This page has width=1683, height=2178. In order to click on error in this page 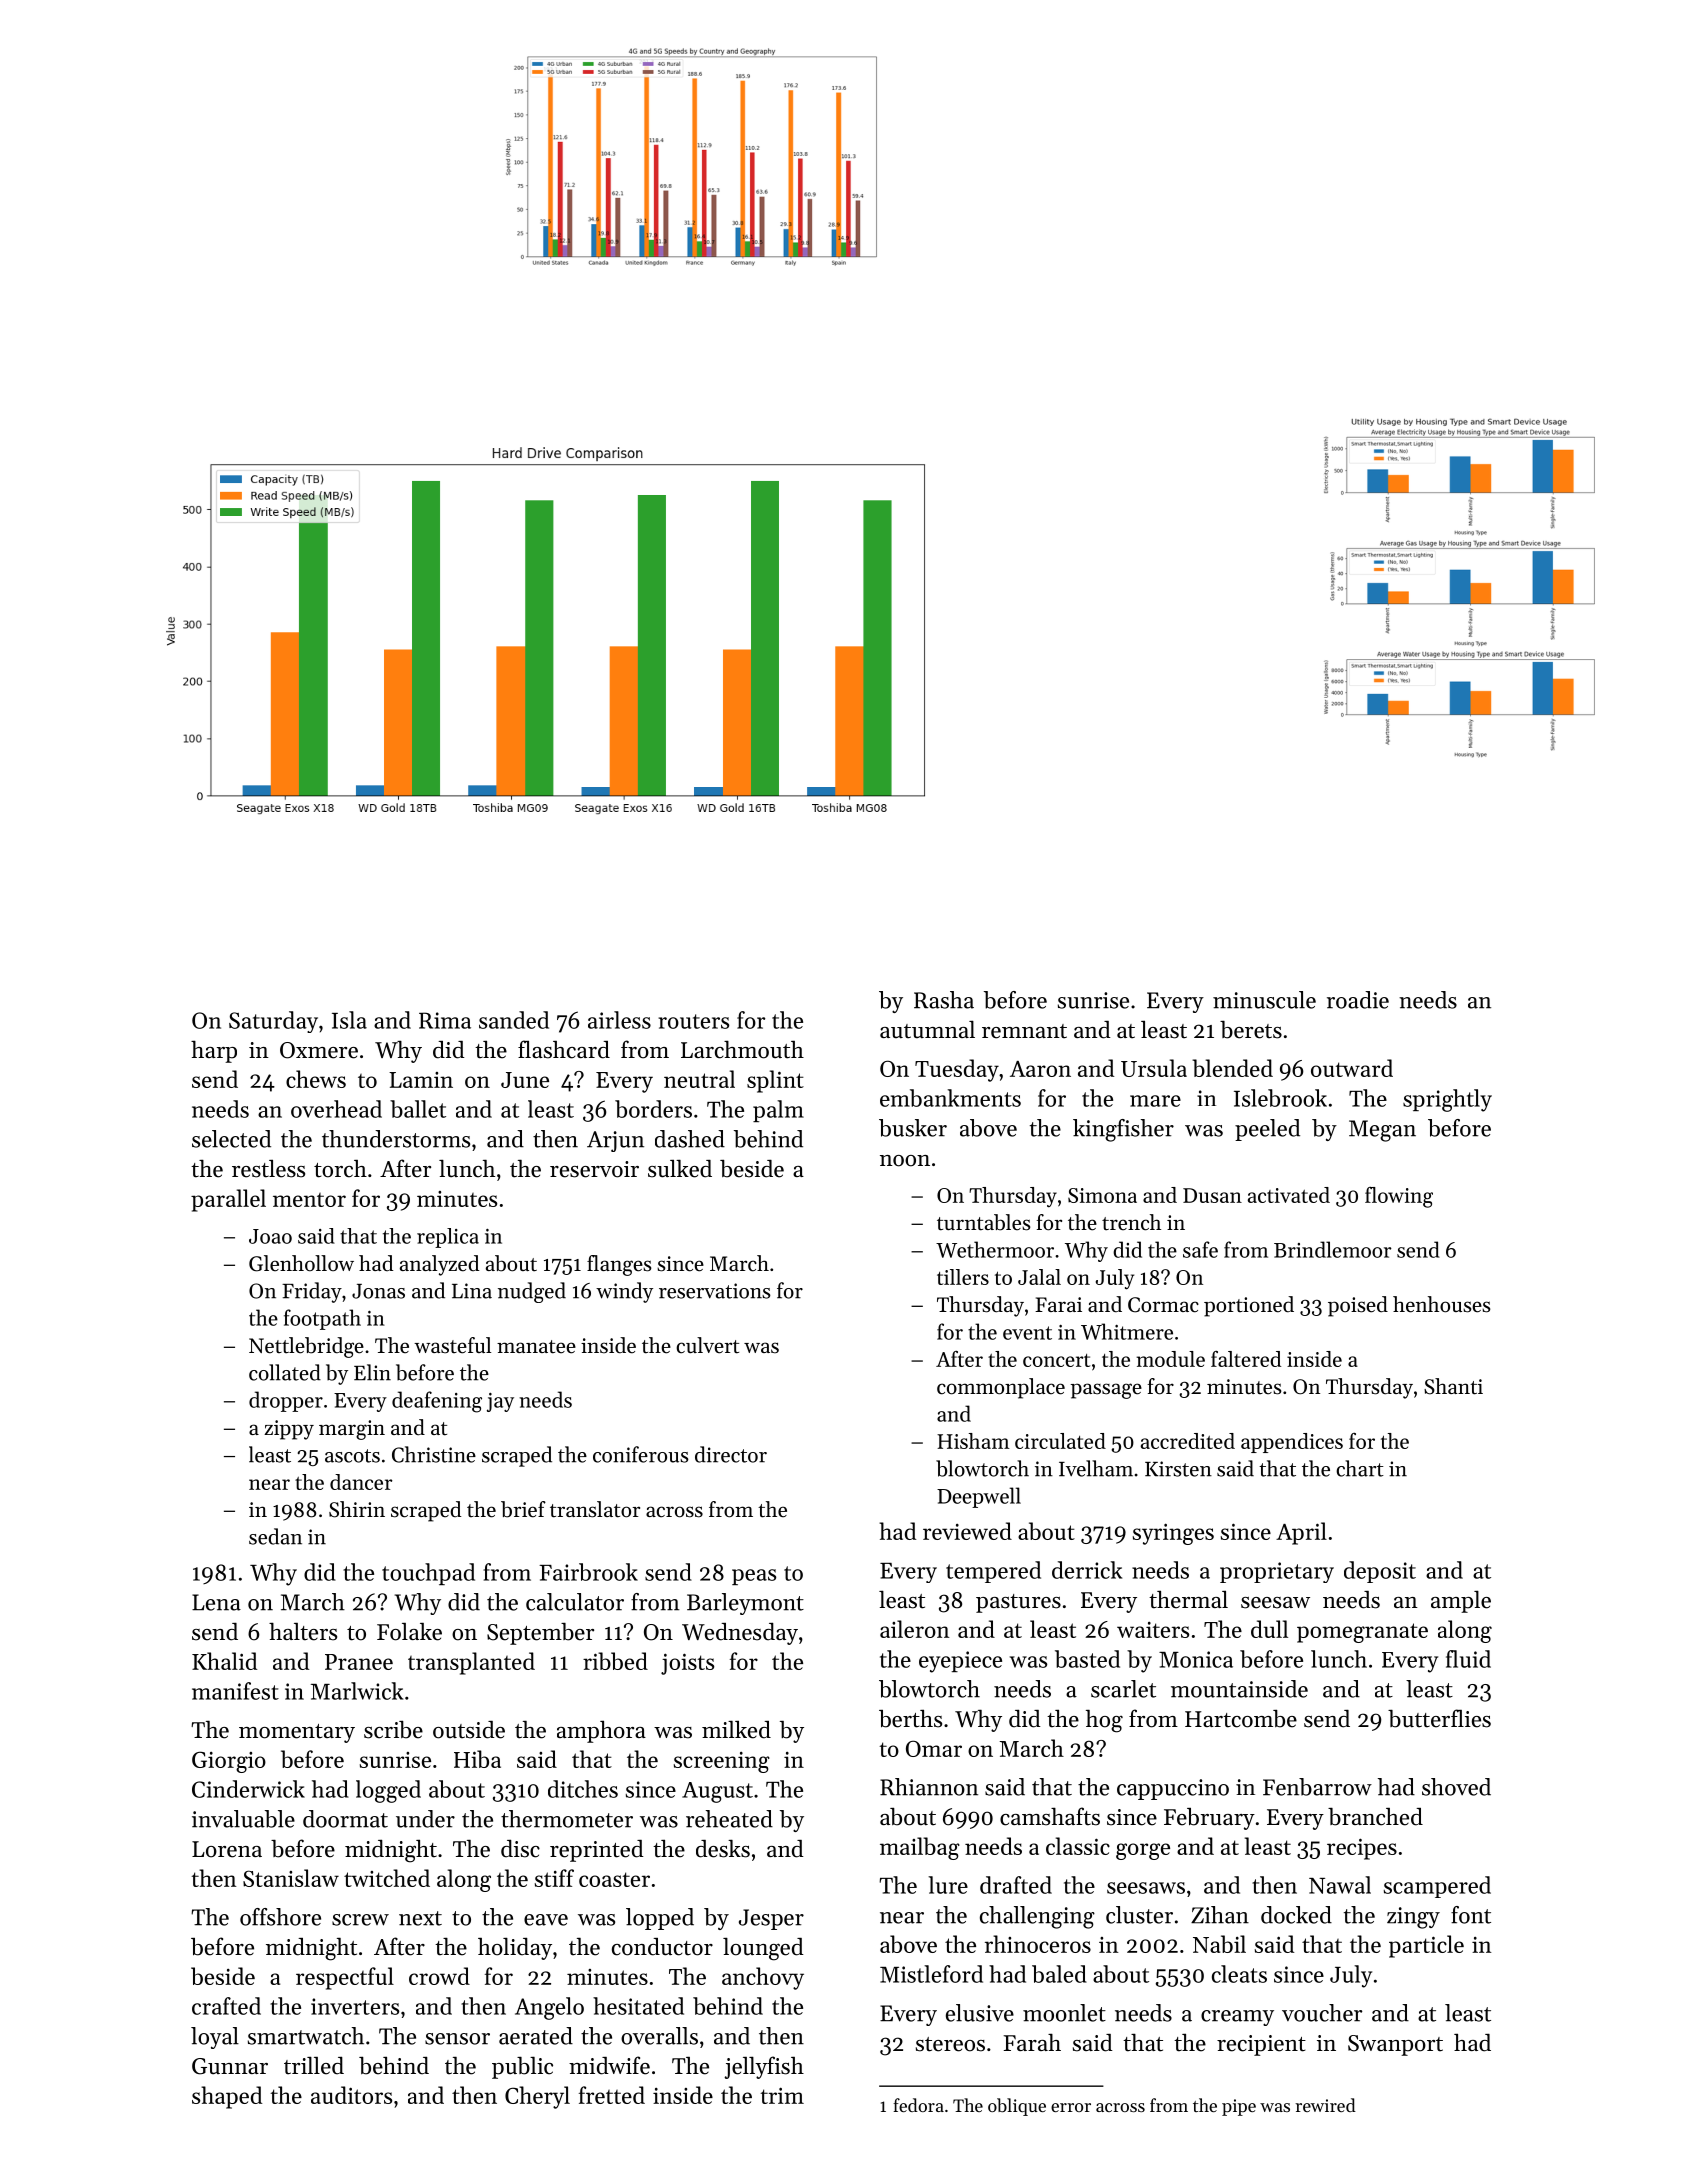, I will do `click(1071, 2107)`.
